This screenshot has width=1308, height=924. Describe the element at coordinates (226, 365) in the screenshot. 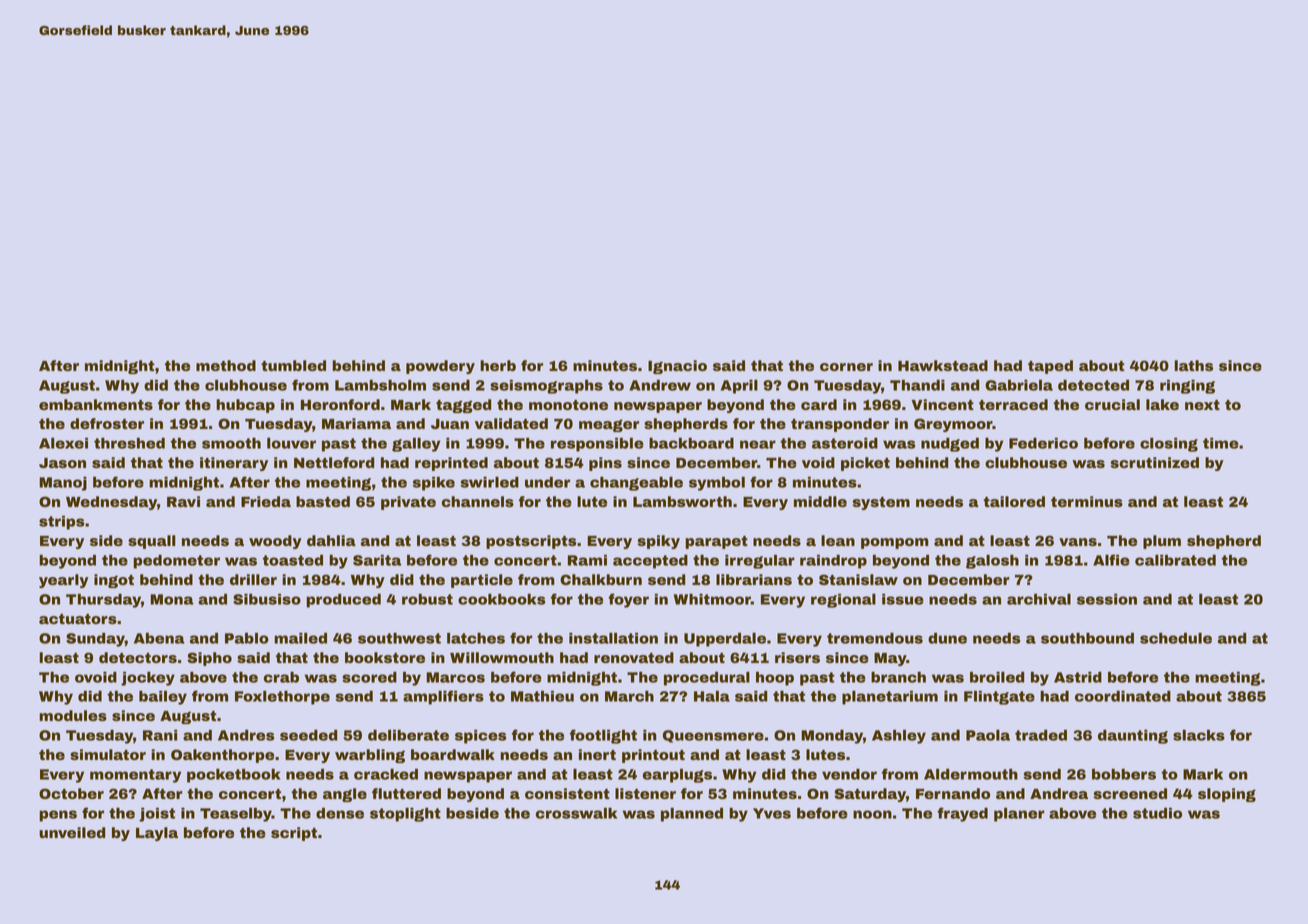

I see `method` at that location.
